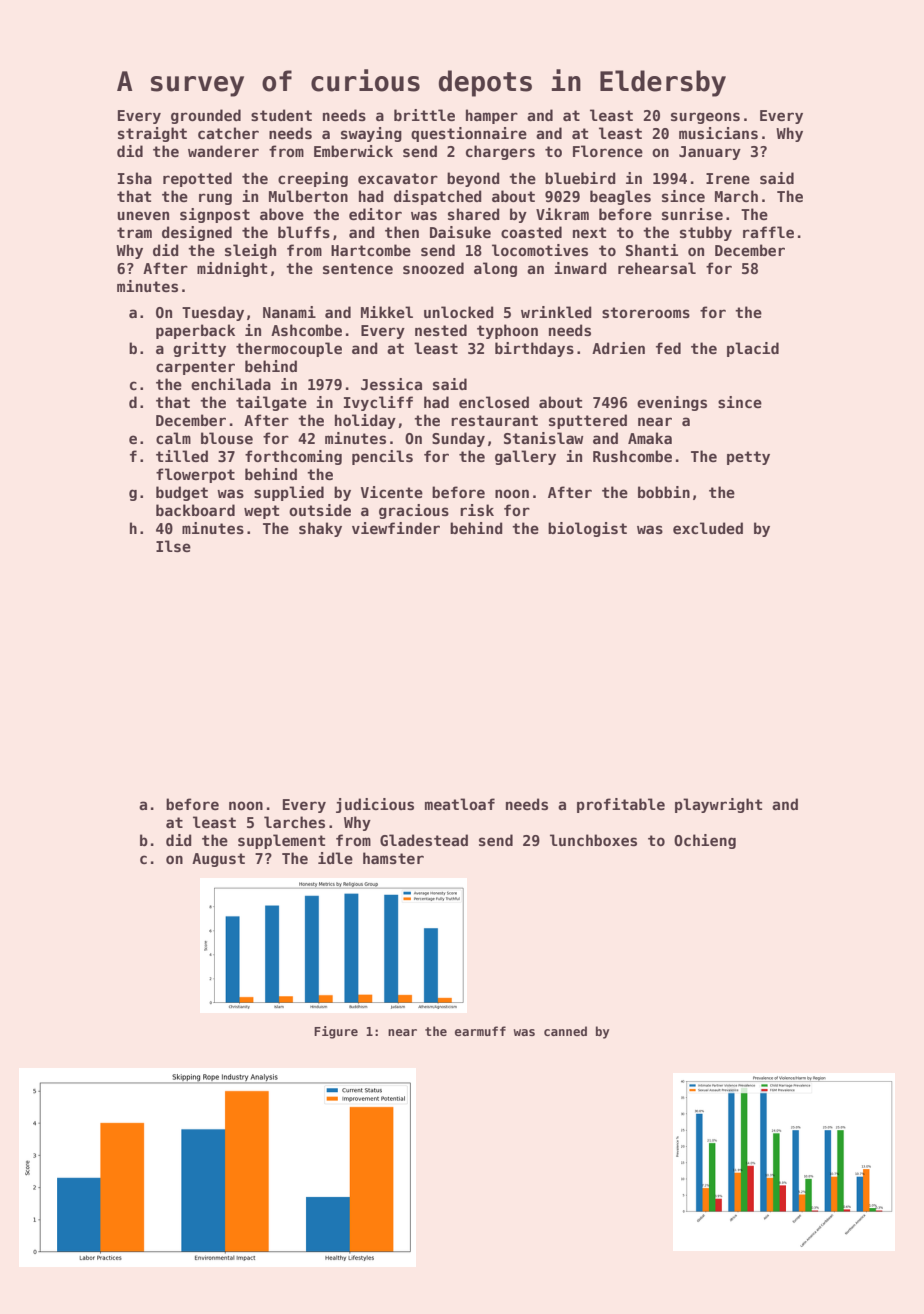  I want to click on surgeons, so click(705, 118).
